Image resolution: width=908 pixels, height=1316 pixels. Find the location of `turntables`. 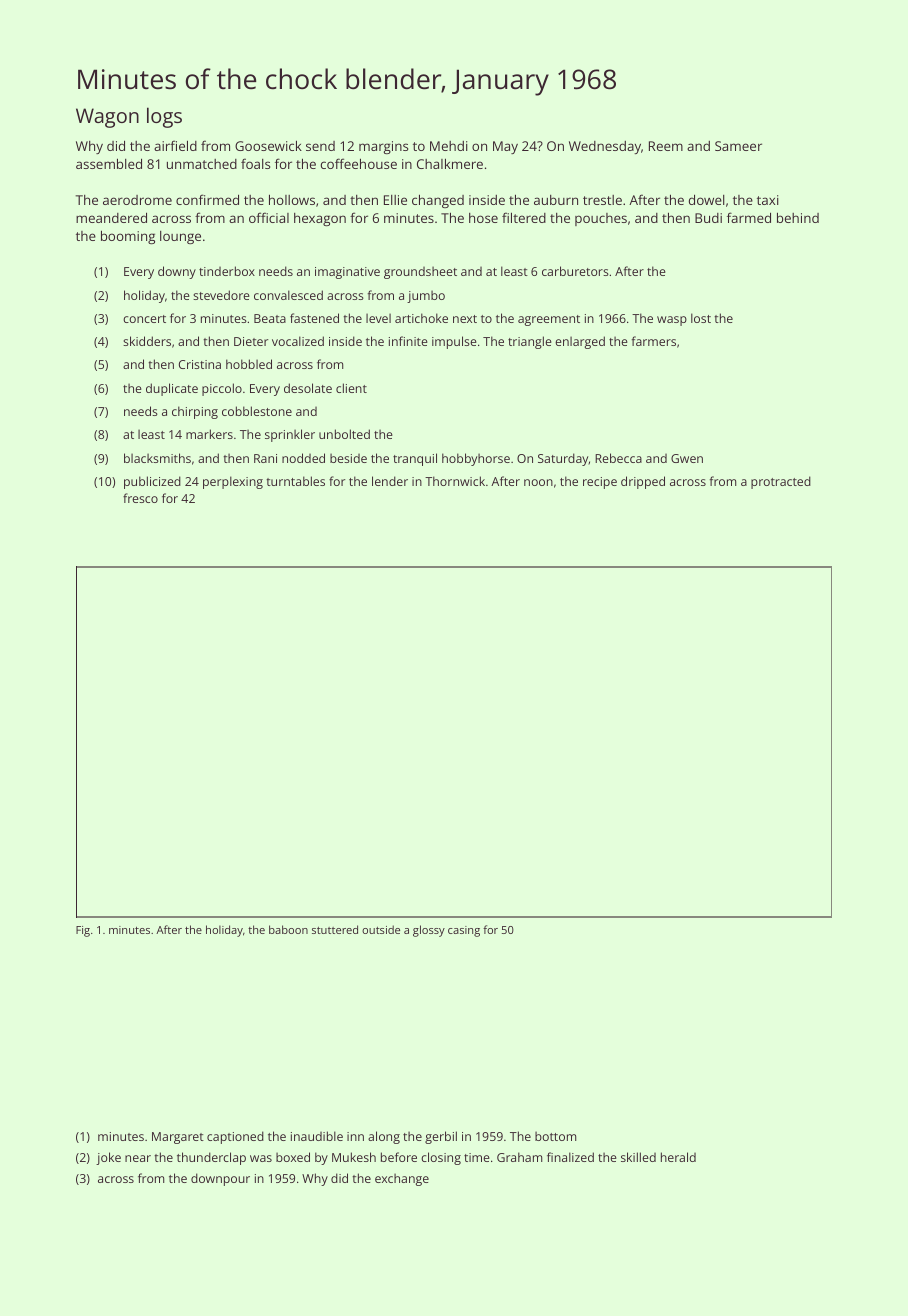

turntables is located at coordinates (295, 481).
